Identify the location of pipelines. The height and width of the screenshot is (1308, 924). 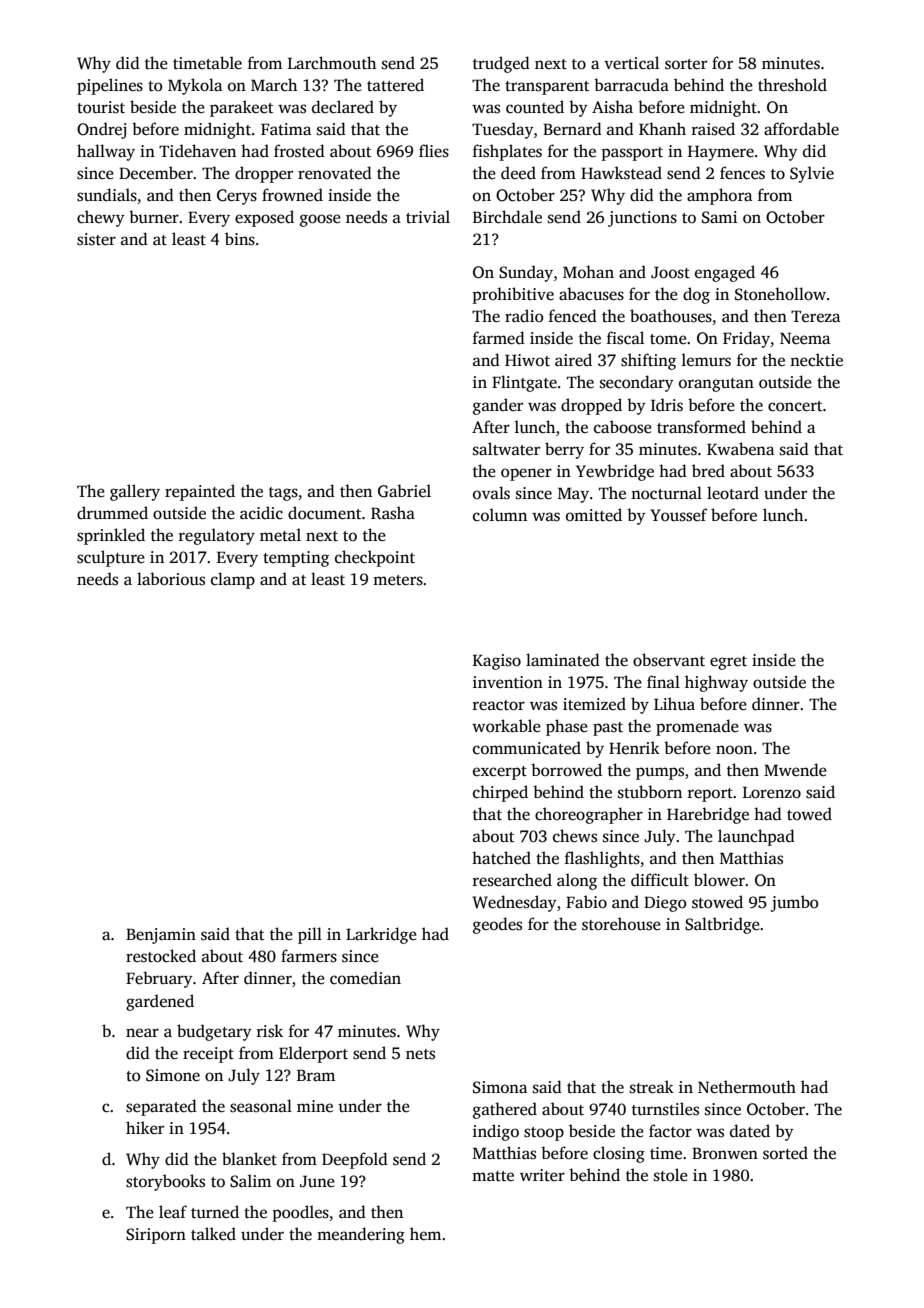
(110, 86).
